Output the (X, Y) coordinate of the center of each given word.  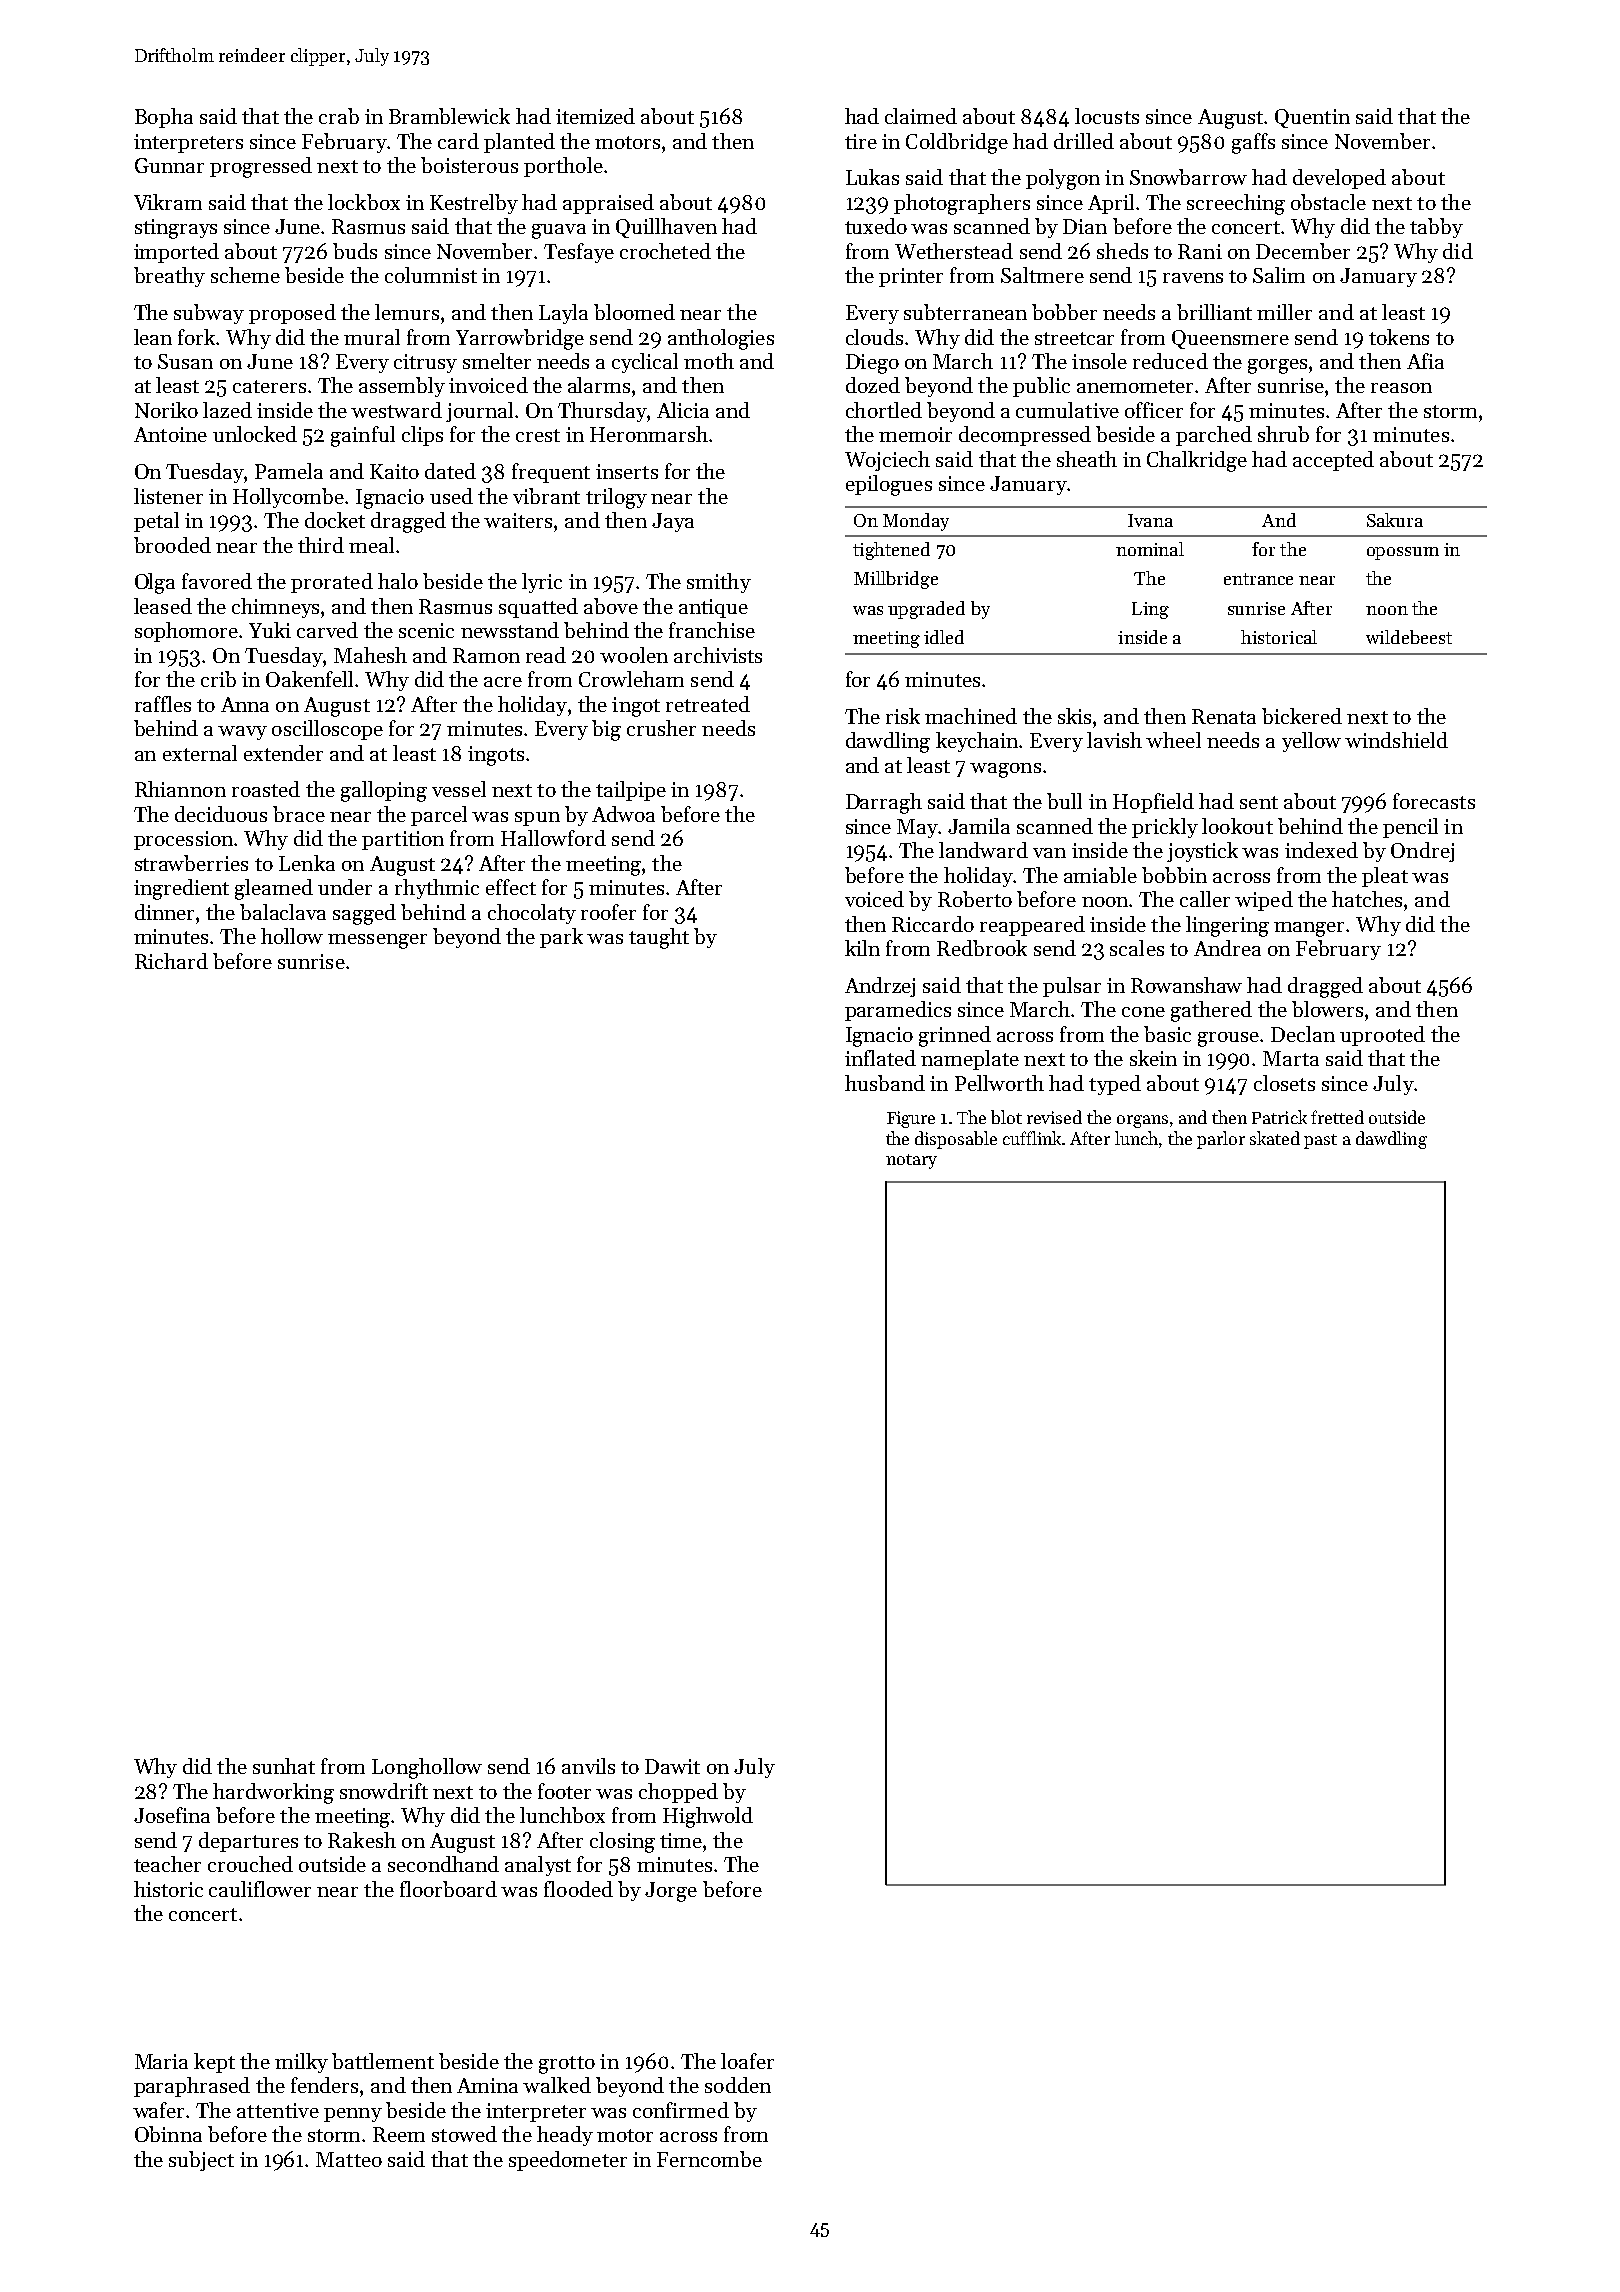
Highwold (708, 1817)
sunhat (284, 1766)
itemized (595, 116)
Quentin (1312, 118)
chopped (678, 1793)
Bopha (164, 118)
